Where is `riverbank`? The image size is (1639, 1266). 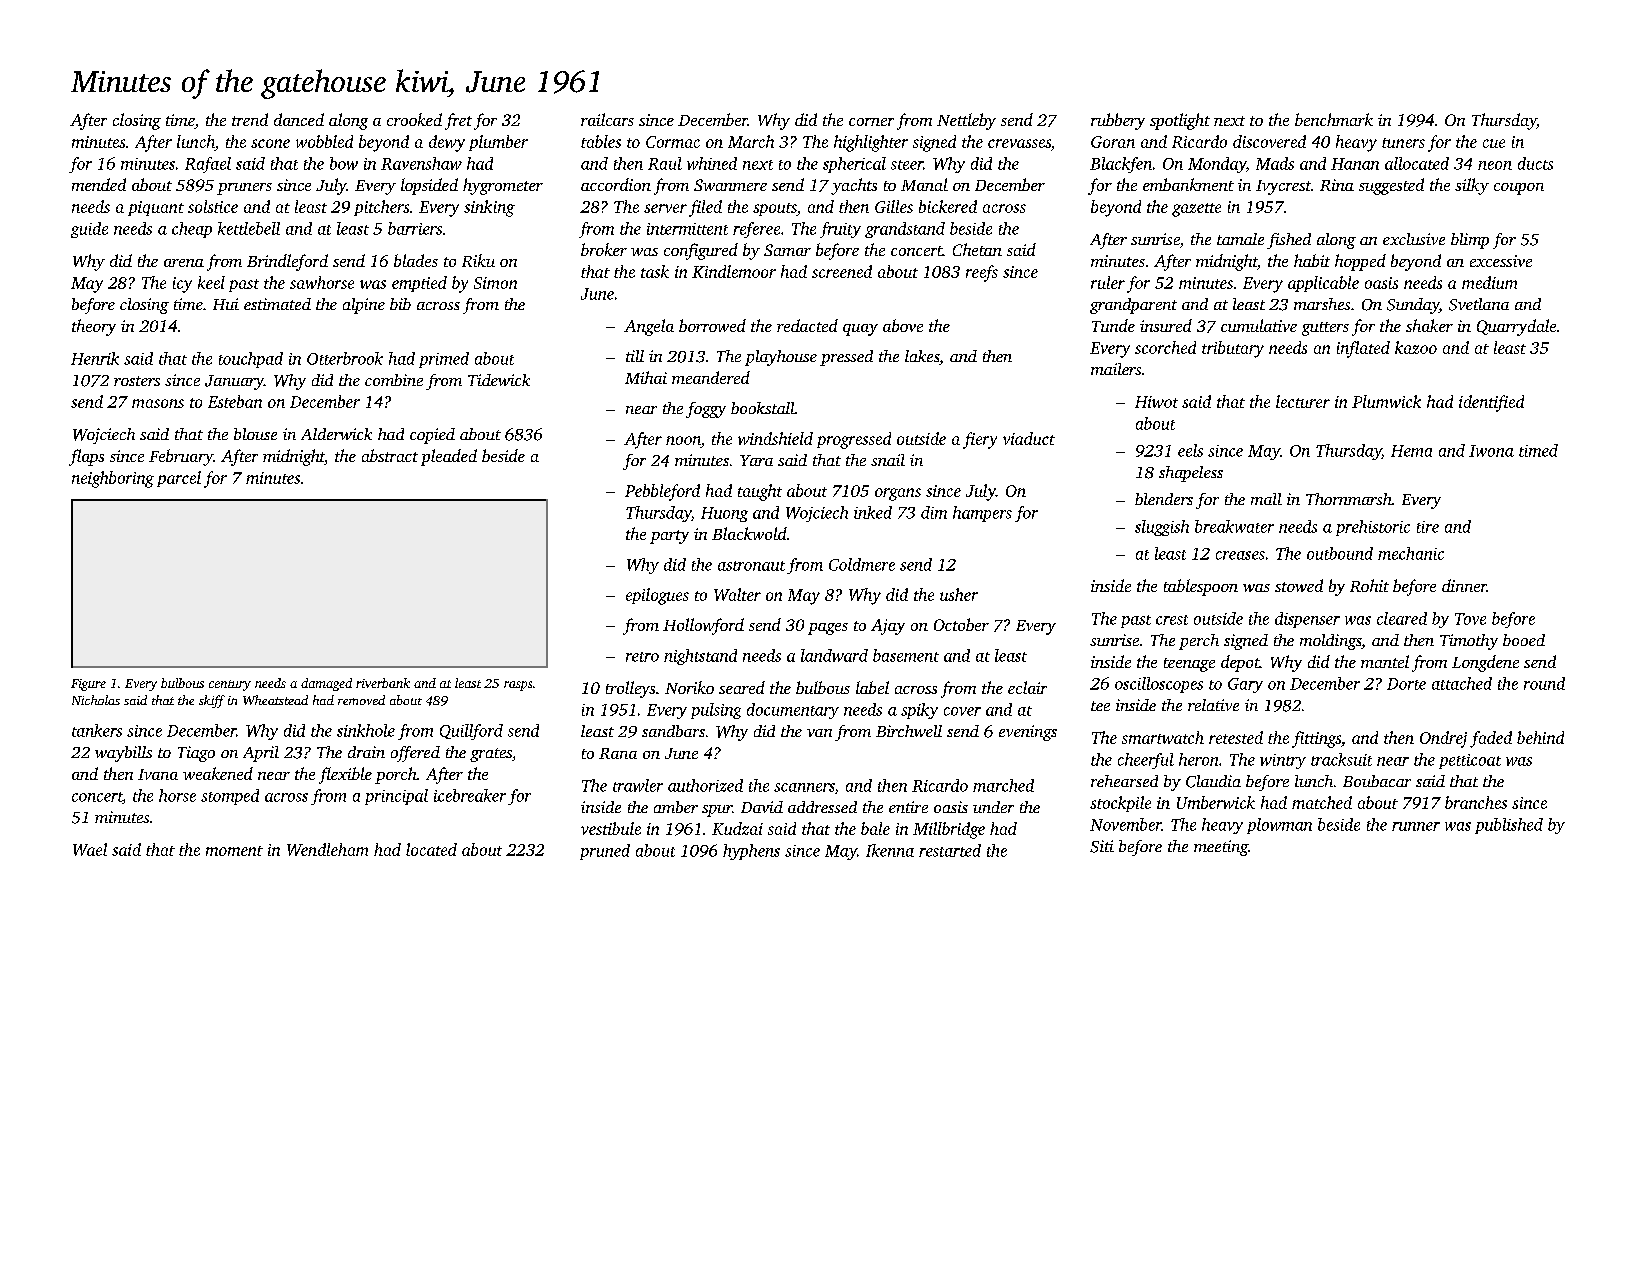 riverbank is located at coordinates (383, 683).
